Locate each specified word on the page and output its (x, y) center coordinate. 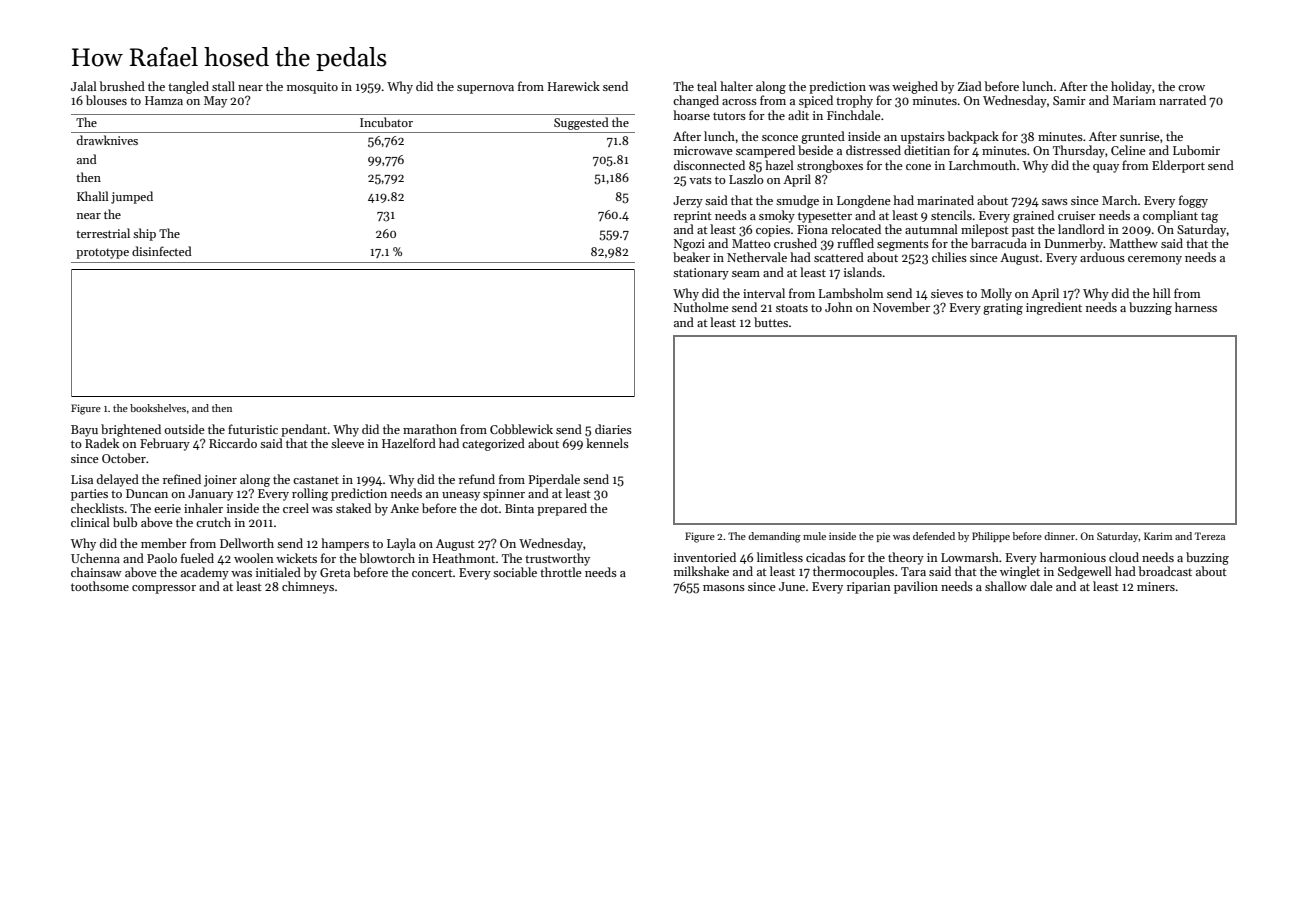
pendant (304, 430)
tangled (188, 87)
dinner (1059, 536)
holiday (1131, 87)
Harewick (574, 86)
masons (724, 588)
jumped (132, 197)
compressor (164, 589)
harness (1196, 307)
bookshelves (158, 408)
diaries (613, 429)
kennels (607, 443)
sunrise (1140, 136)
